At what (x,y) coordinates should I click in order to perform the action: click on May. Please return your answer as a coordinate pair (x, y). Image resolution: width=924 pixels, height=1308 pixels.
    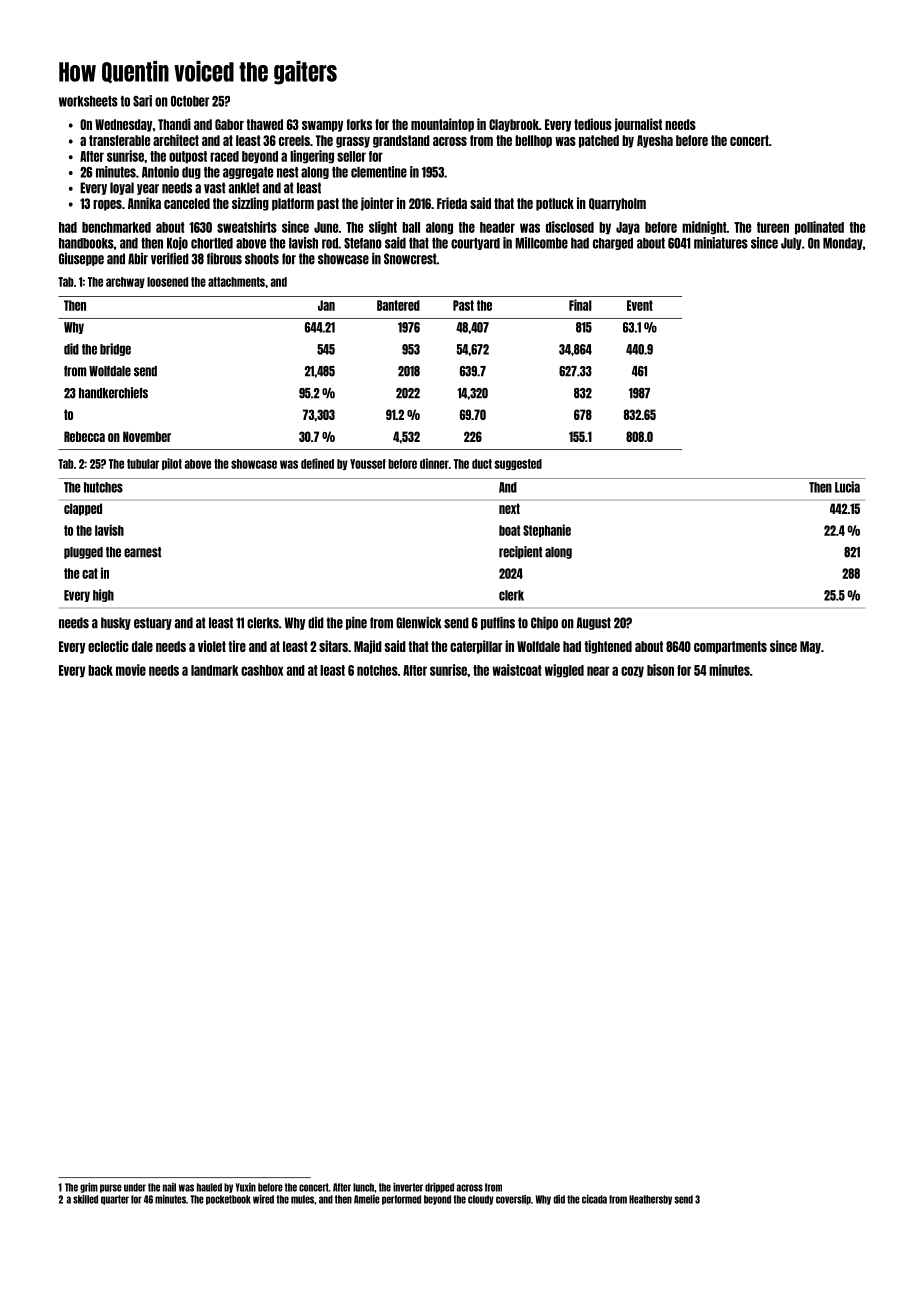
    Looking at the image, I should click on (810, 647).
